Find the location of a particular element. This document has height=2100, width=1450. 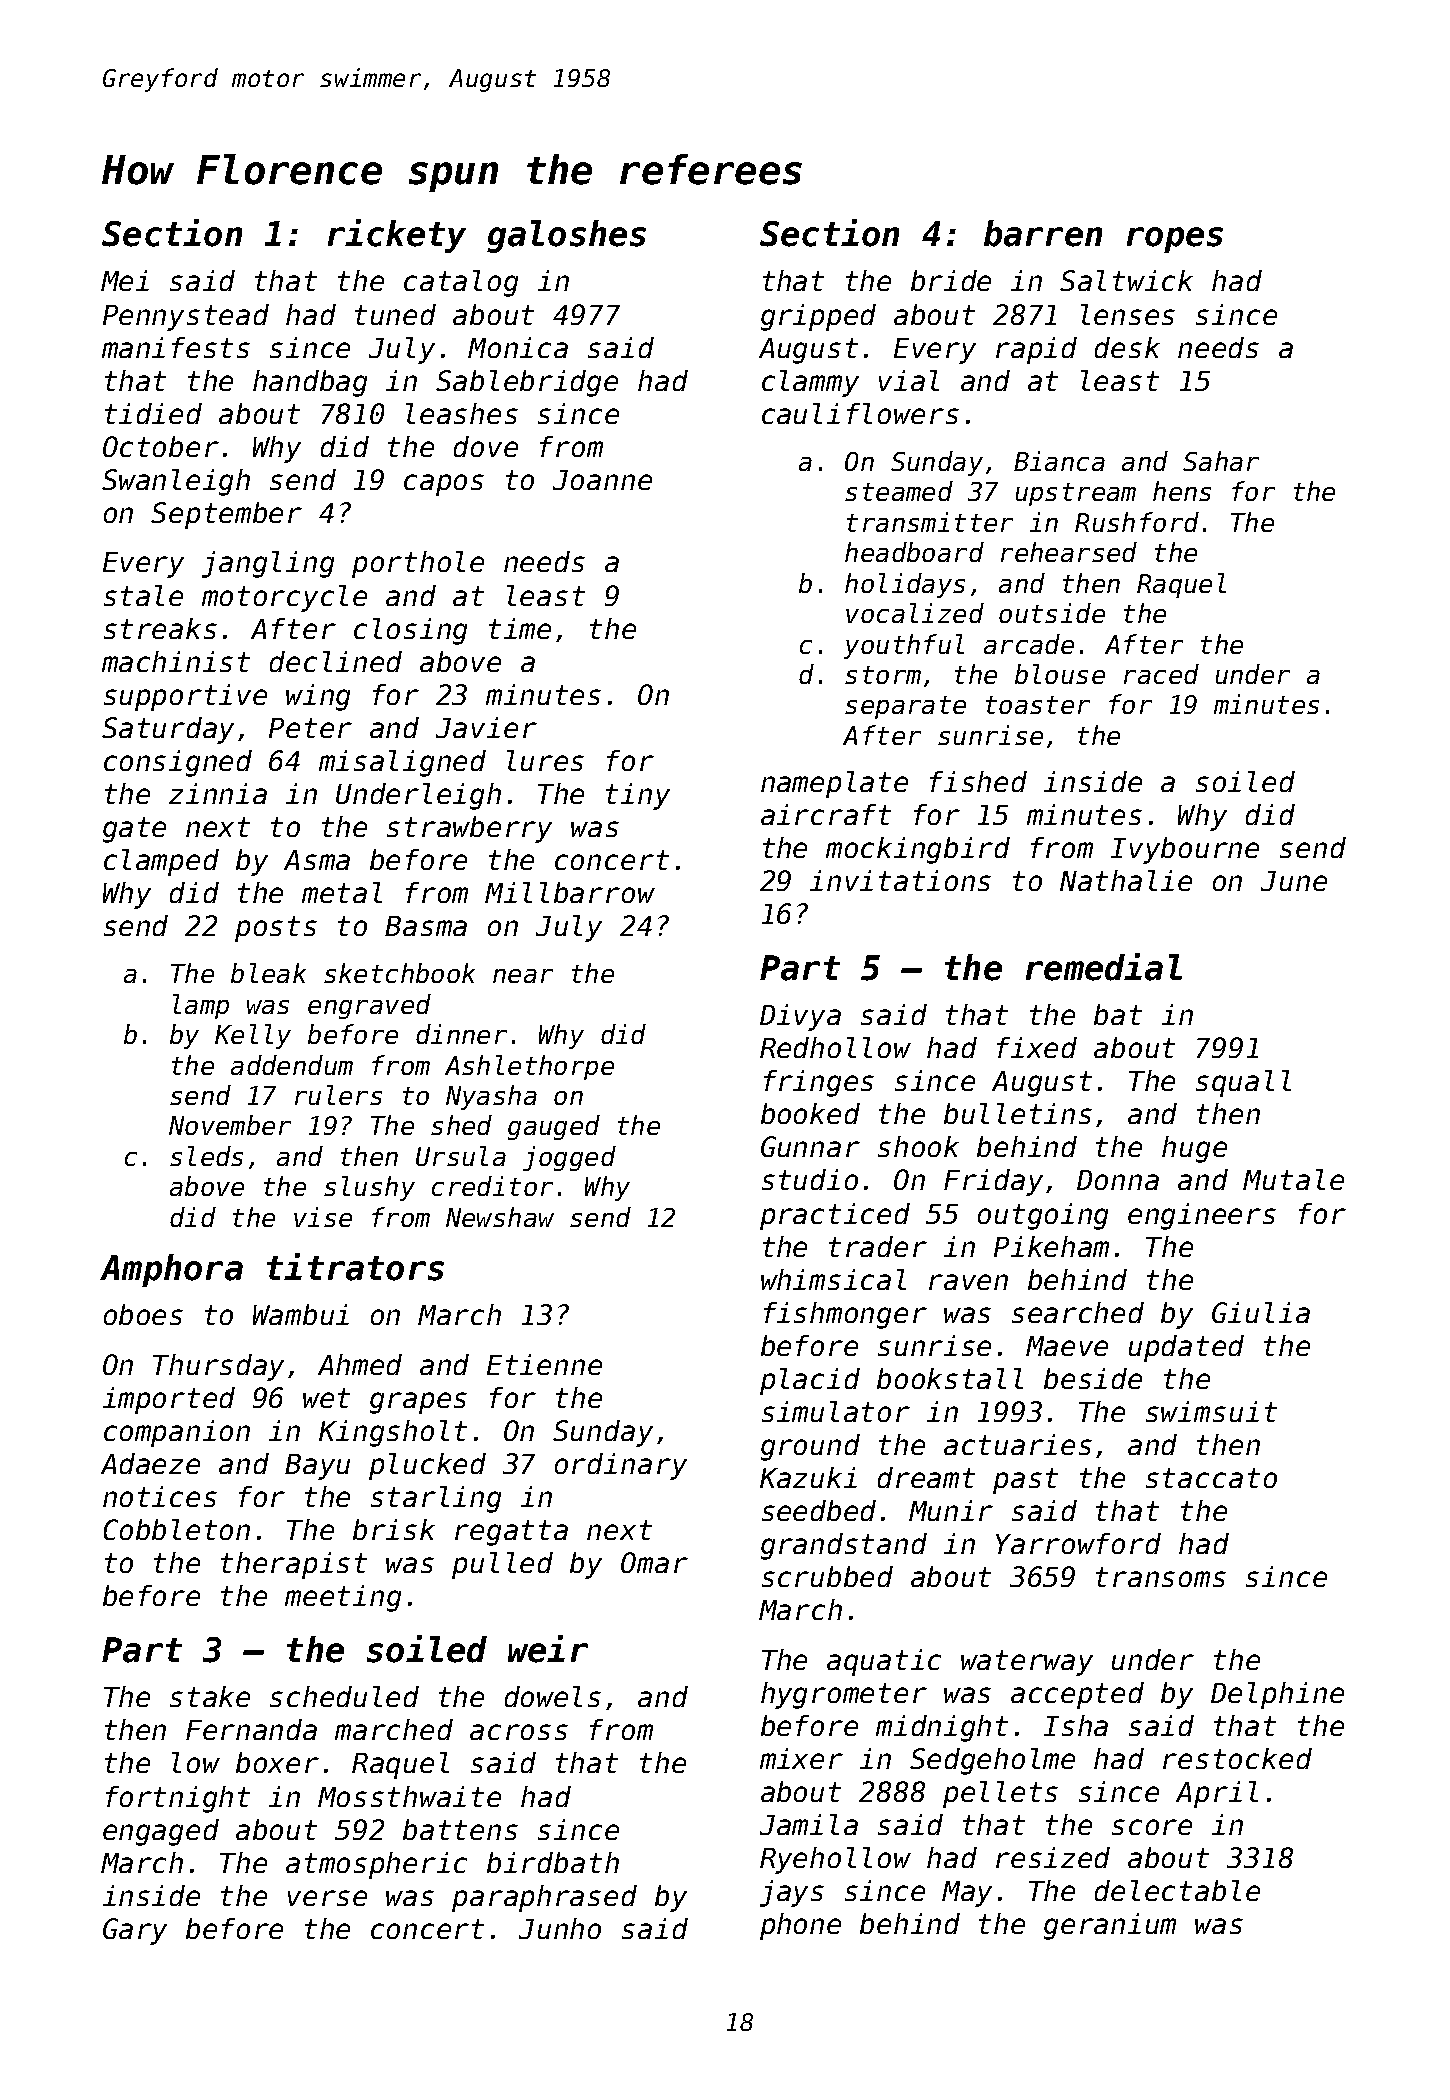

placid is located at coordinates (810, 1381).
